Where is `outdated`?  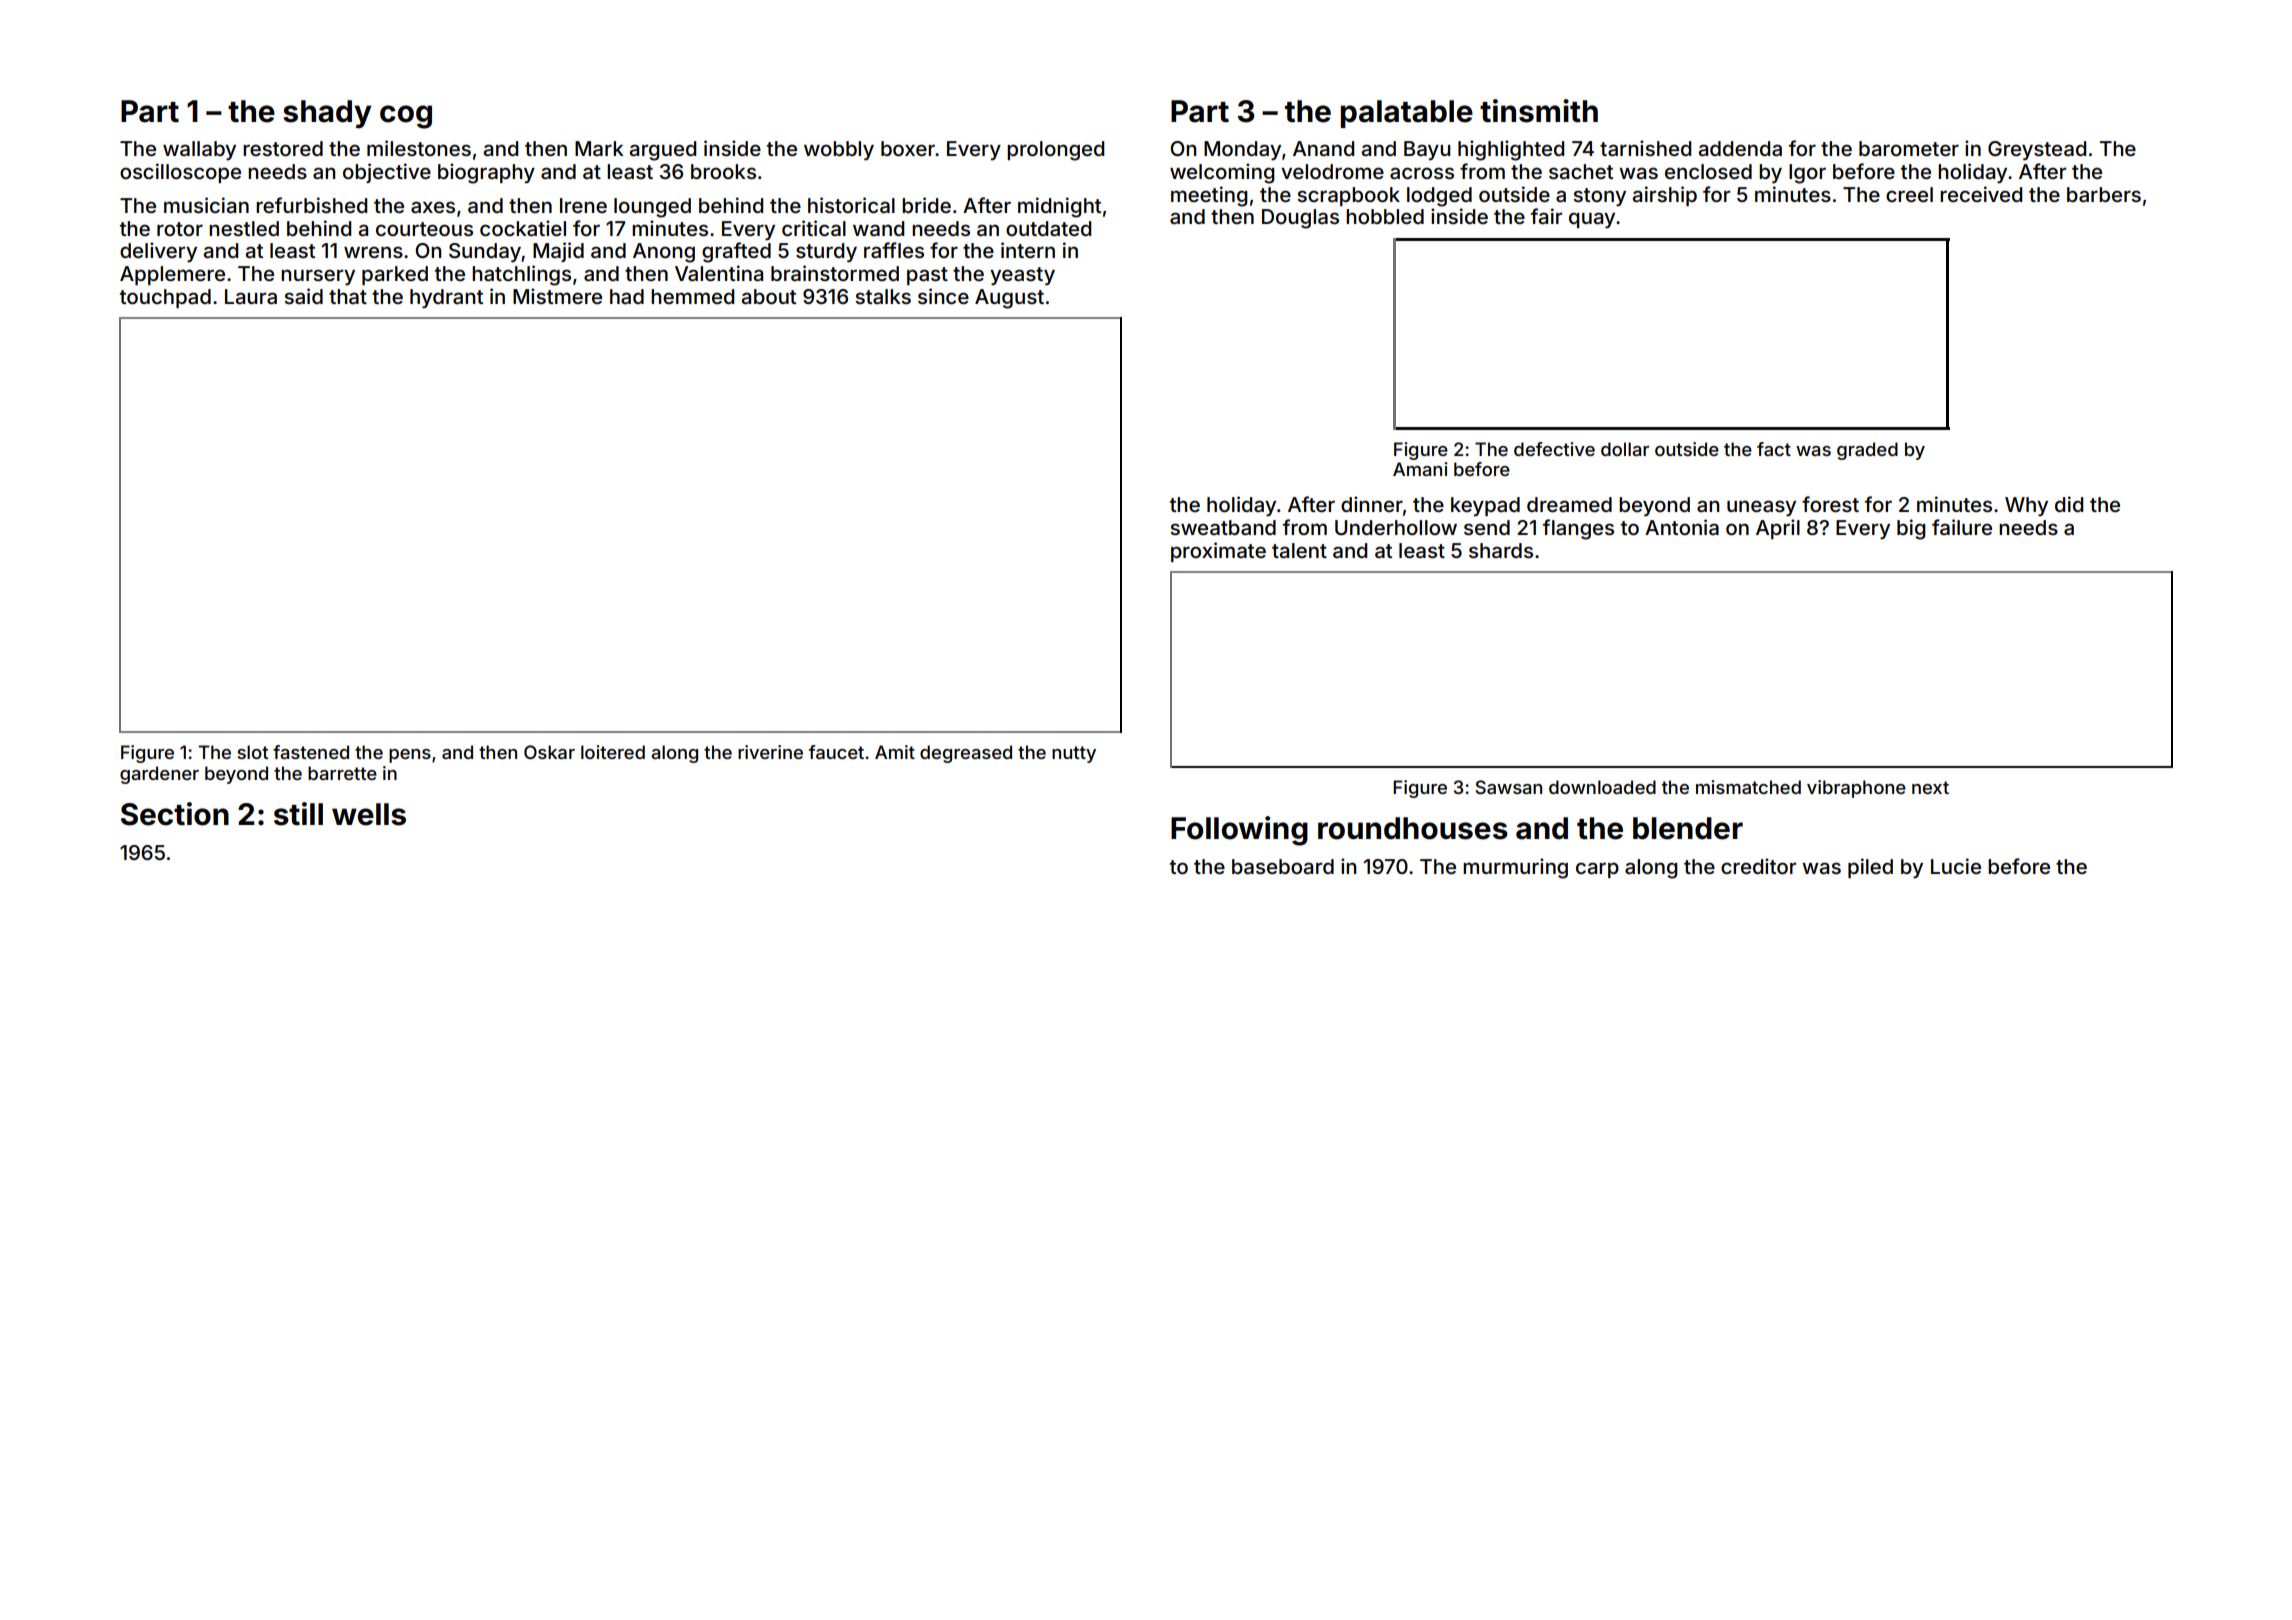
outdated is located at coordinates (1048, 228).
